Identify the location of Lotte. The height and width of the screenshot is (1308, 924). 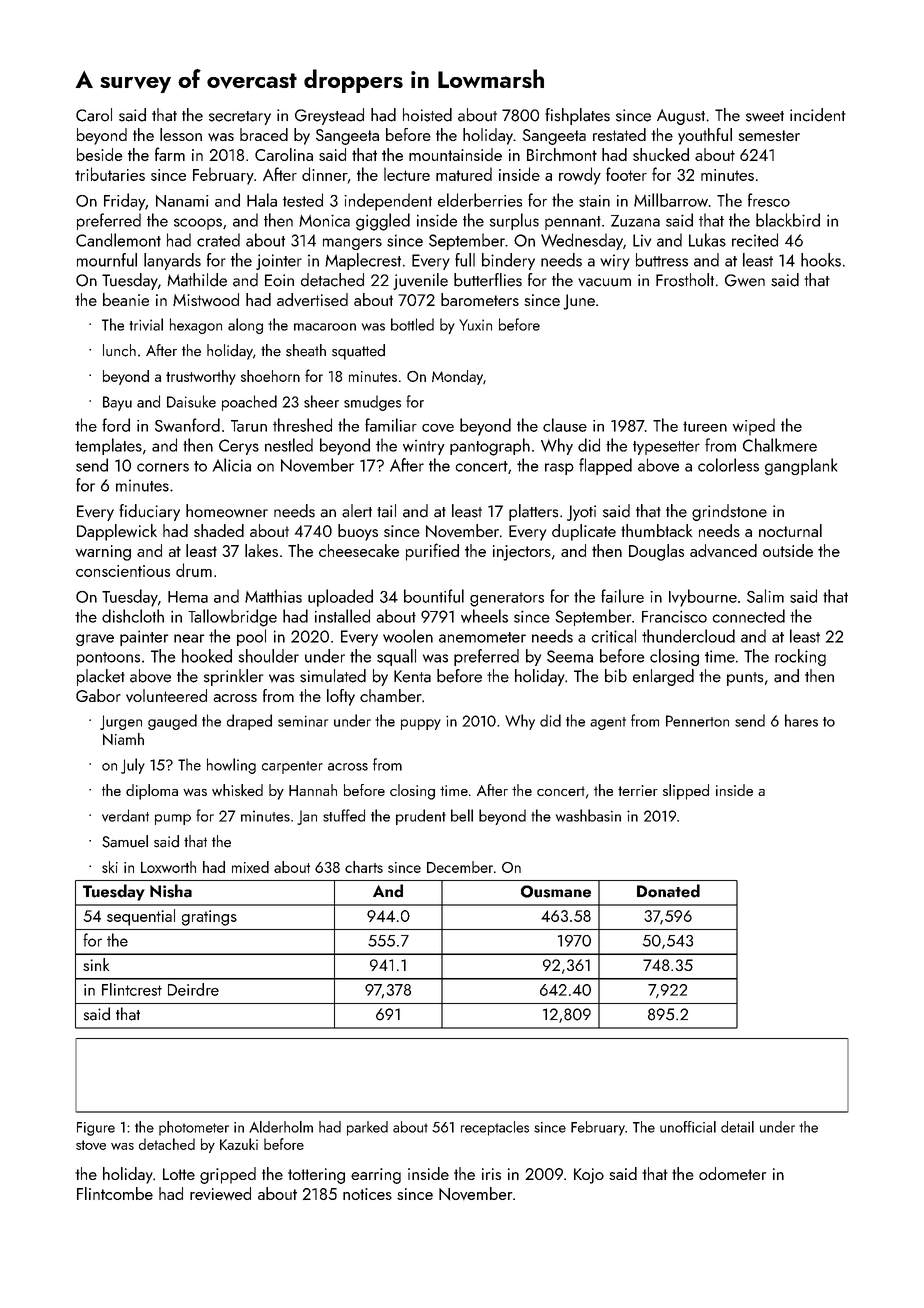
(179, 1174).
